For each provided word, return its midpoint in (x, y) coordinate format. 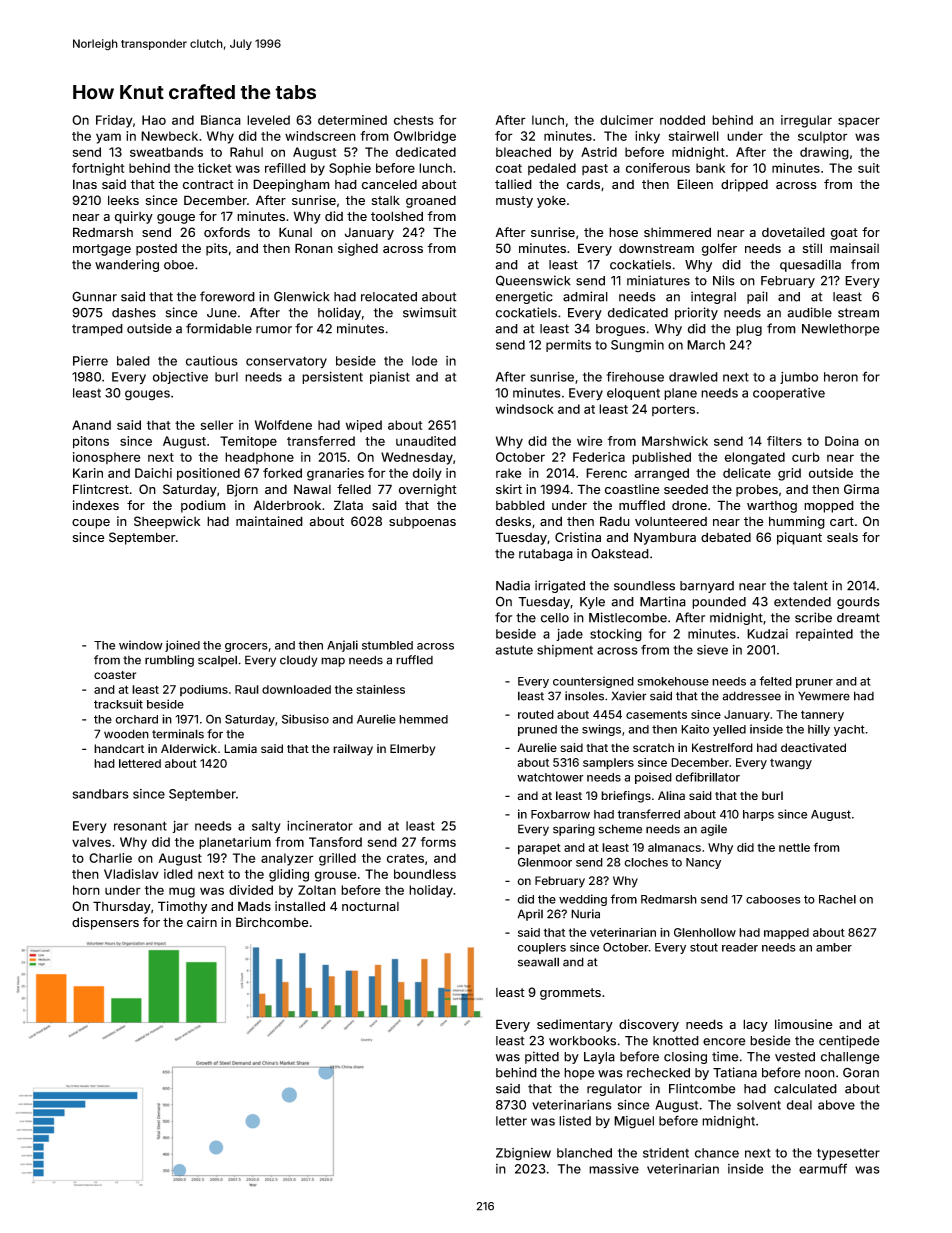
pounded (719, 603)
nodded (682, 120)
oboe (179, 265)
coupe (91, 524)
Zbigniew (523, 1154)
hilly (819, 730)
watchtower (550, 777)
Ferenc (606, 473)
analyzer (287, 859)
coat (509, 168)
